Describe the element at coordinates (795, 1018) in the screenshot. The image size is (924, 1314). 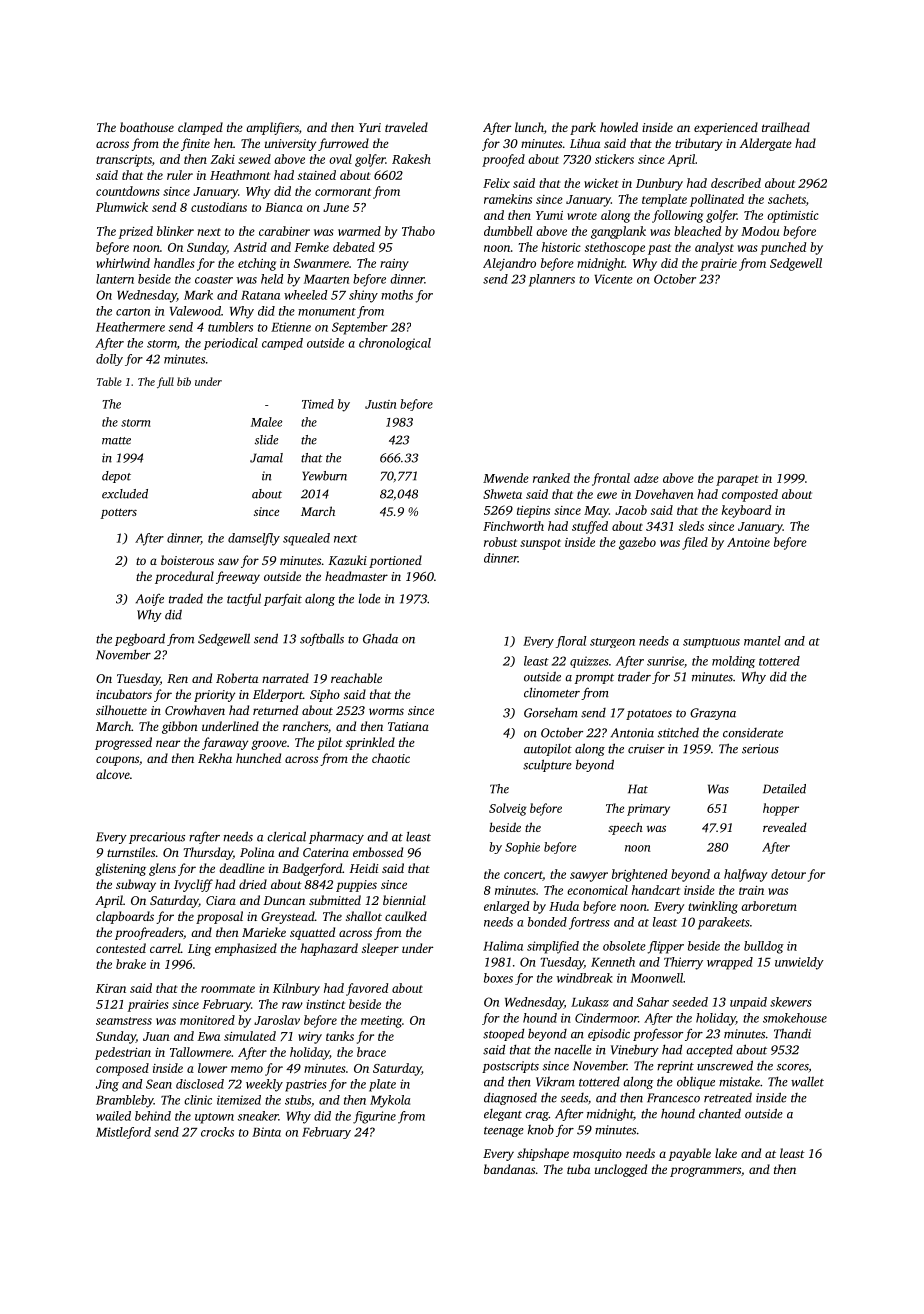
I see `smokehouse` at that location.
